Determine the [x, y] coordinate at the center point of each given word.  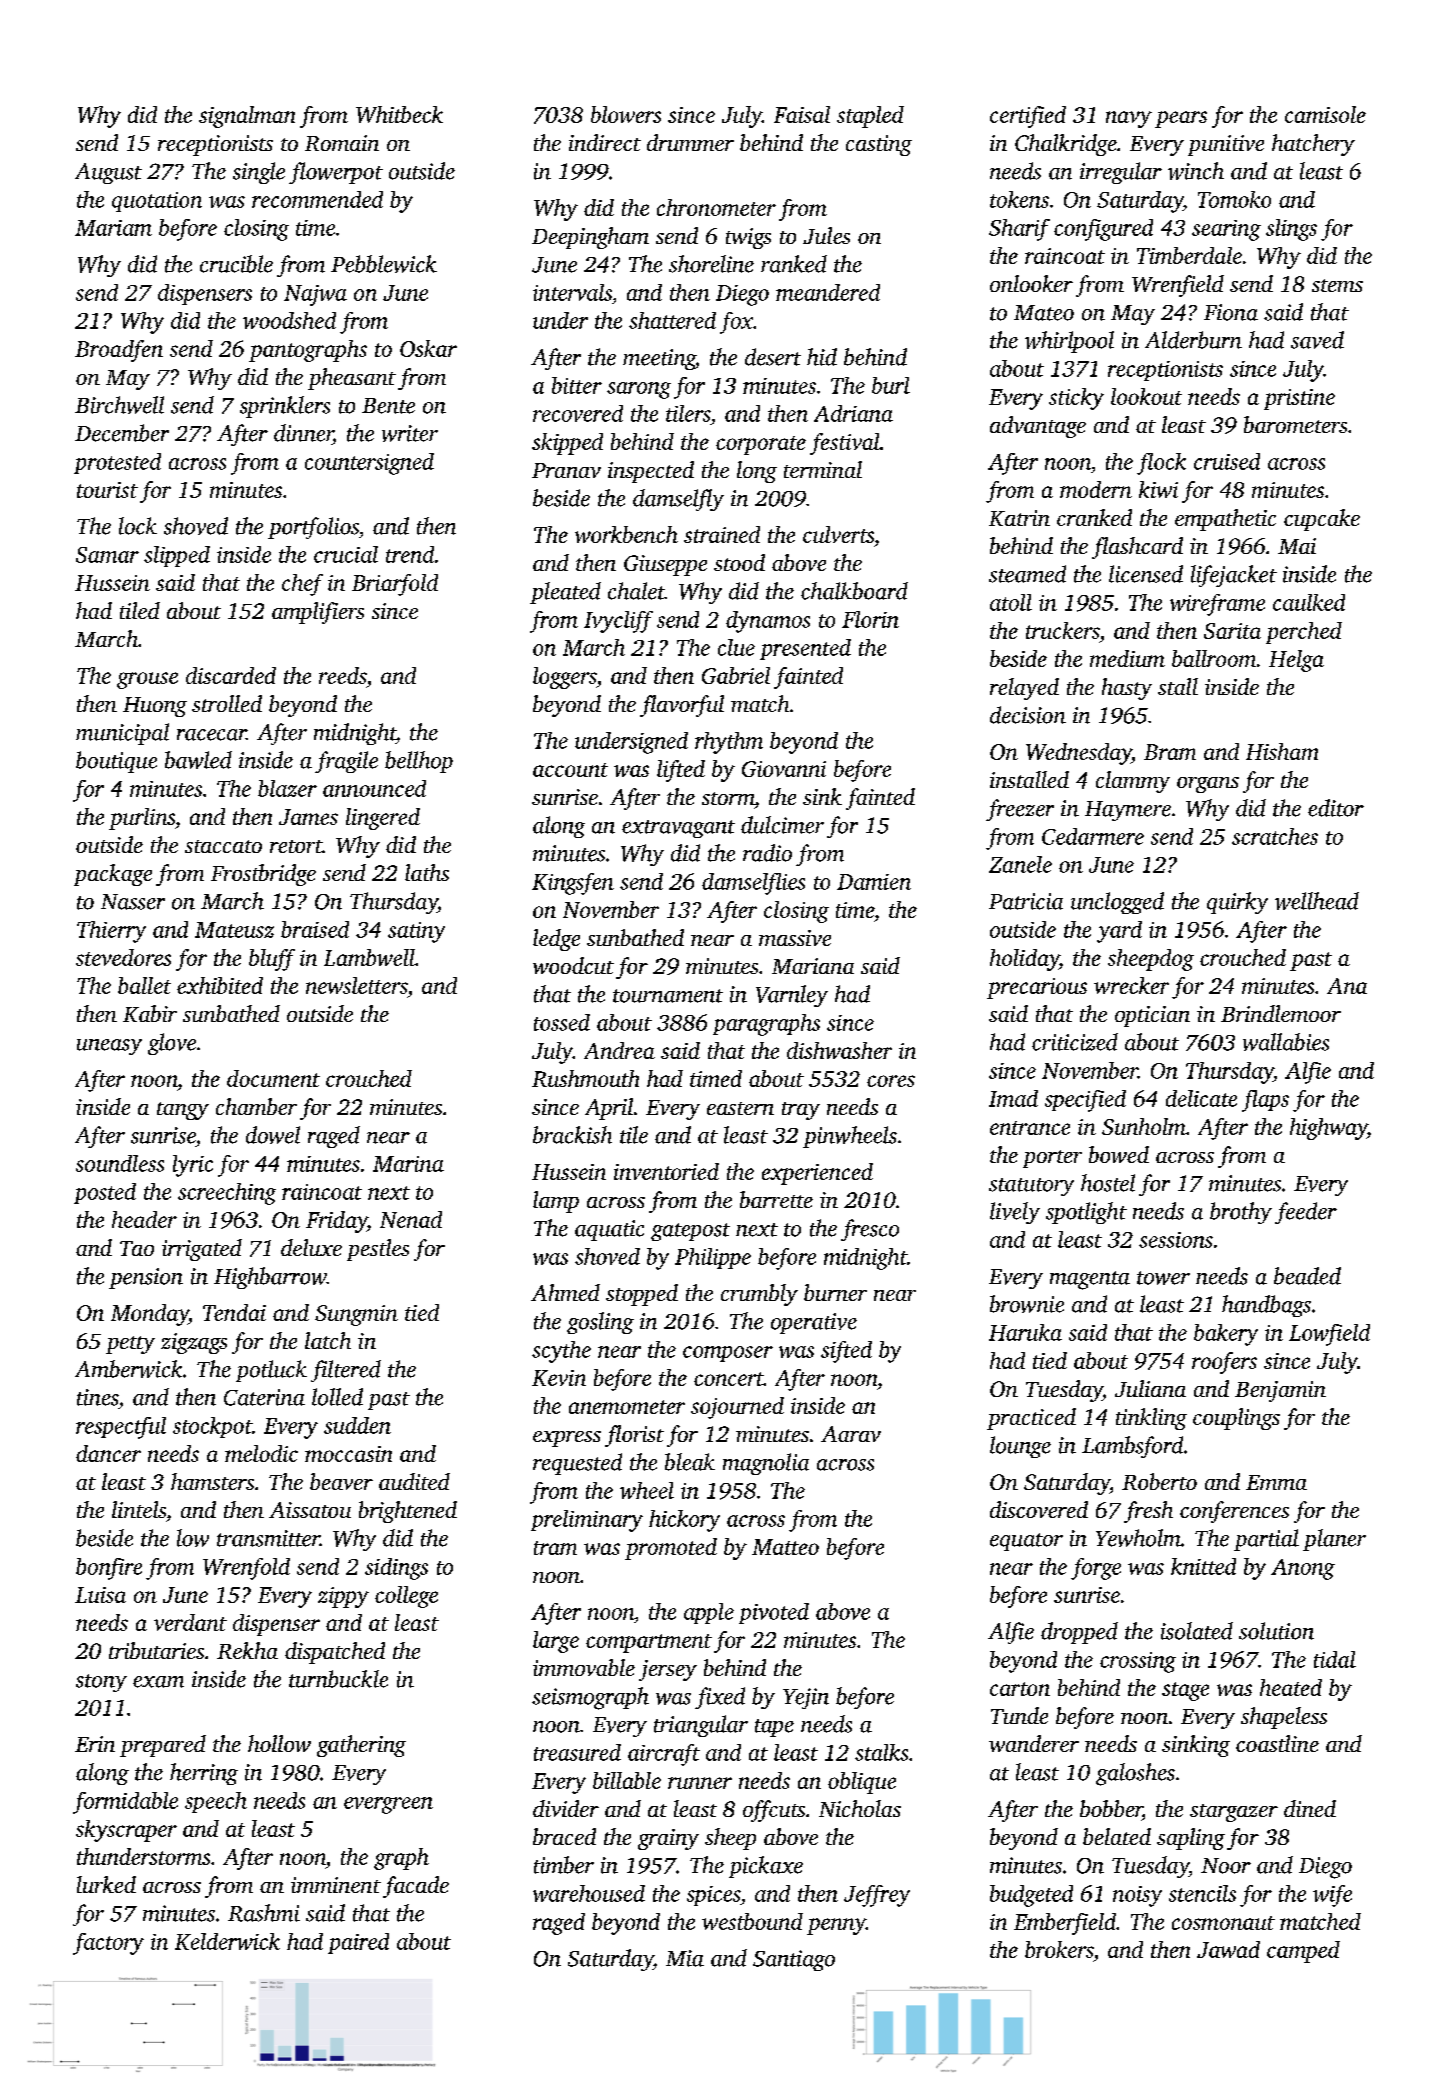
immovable [584, 1667]
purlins [142, 819]
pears [1181, 119]
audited [414, 1481]
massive [795, 938]
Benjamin [1280, 1391]
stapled [870, 117]
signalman [247, 117]
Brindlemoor [1281, 1013]
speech [216, 1802]
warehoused [589, 1893]
